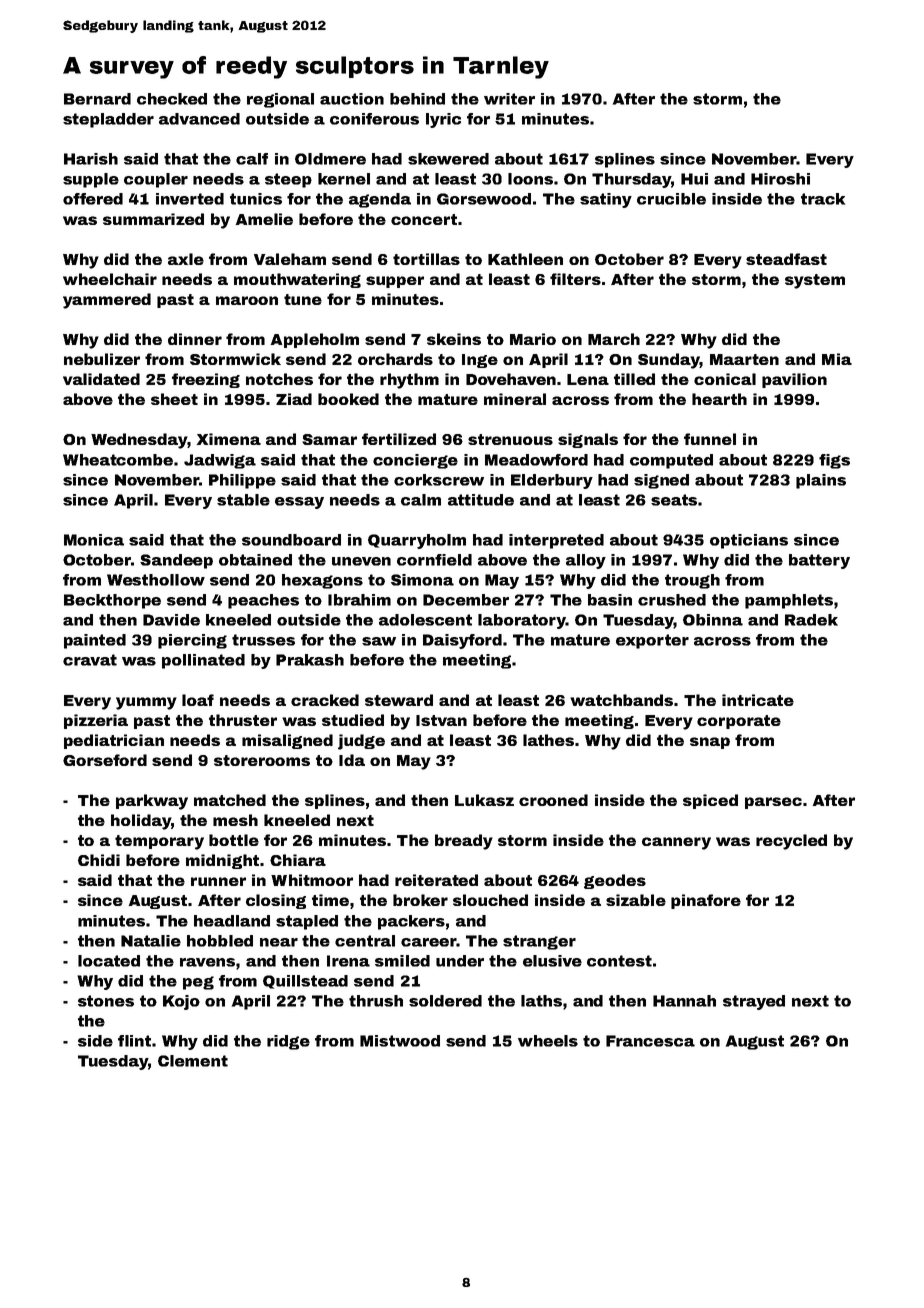 This screenshot has width=924, height=1308. I want to click on summarized, so click(153, 219).
